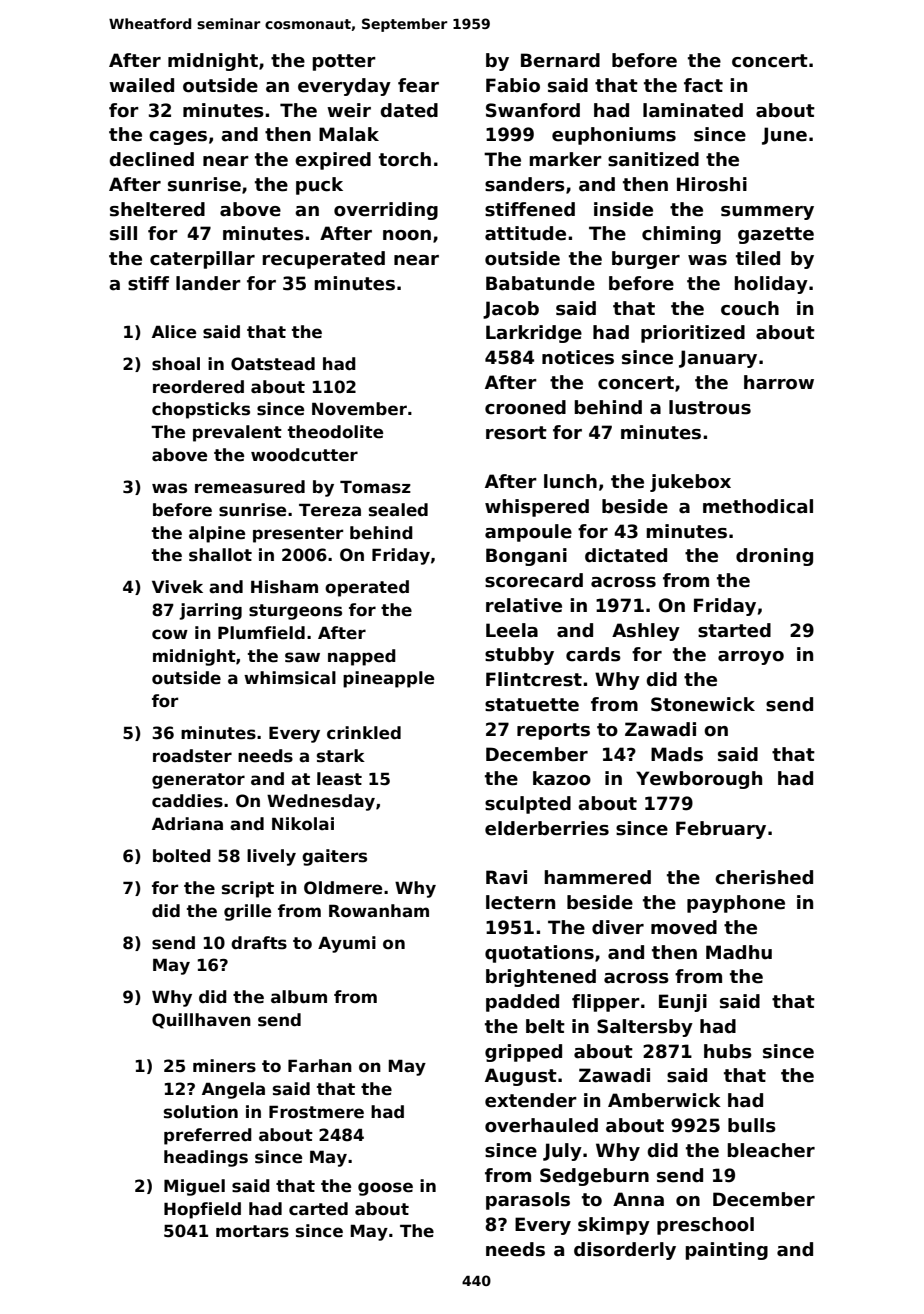  What do you see at coordinates (151, 159) in the screenshot?
I see `declined` at bounding box center [151, 159].
